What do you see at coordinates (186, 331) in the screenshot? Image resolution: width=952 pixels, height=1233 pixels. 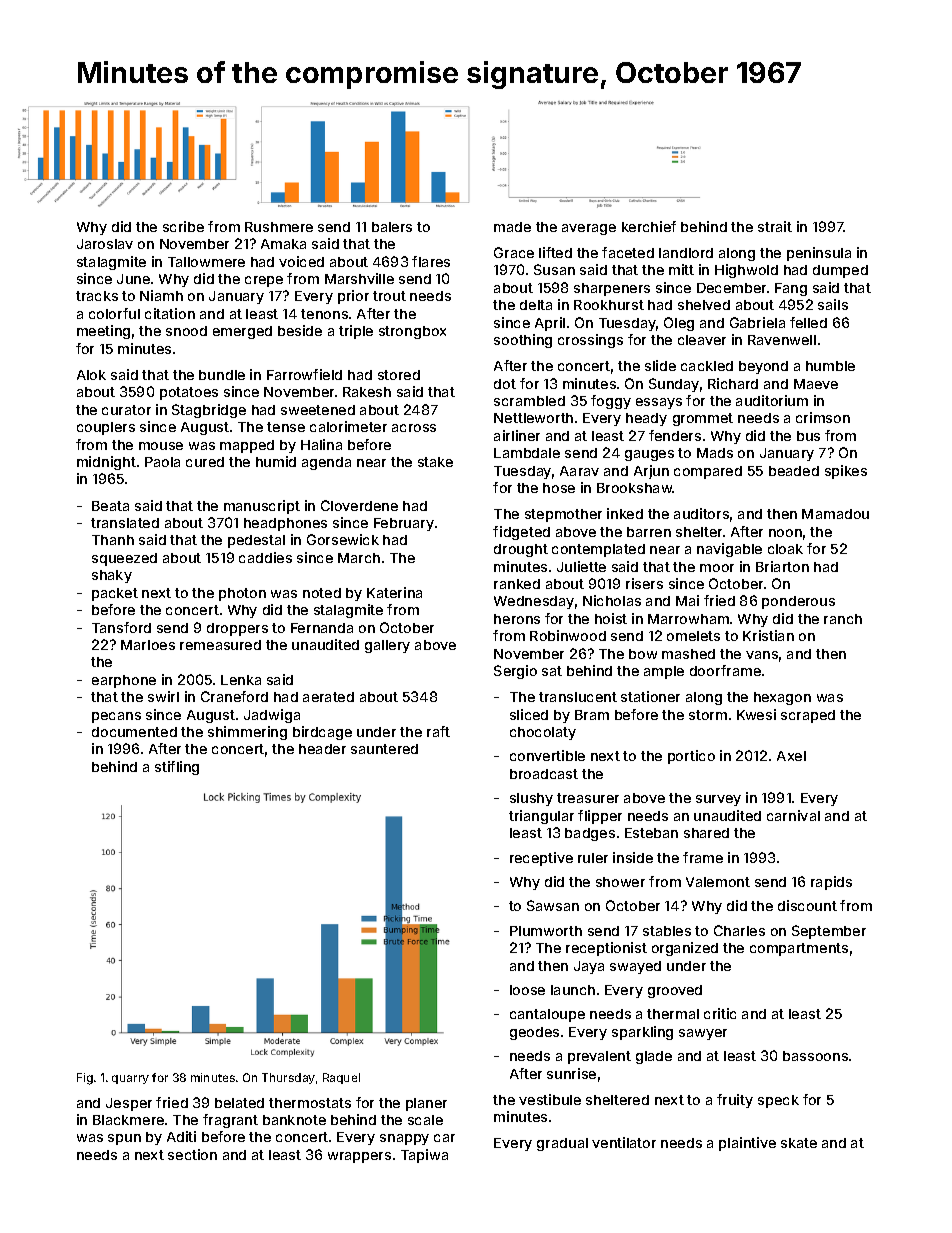 I see `snood` at bounding box center [186, 331].
